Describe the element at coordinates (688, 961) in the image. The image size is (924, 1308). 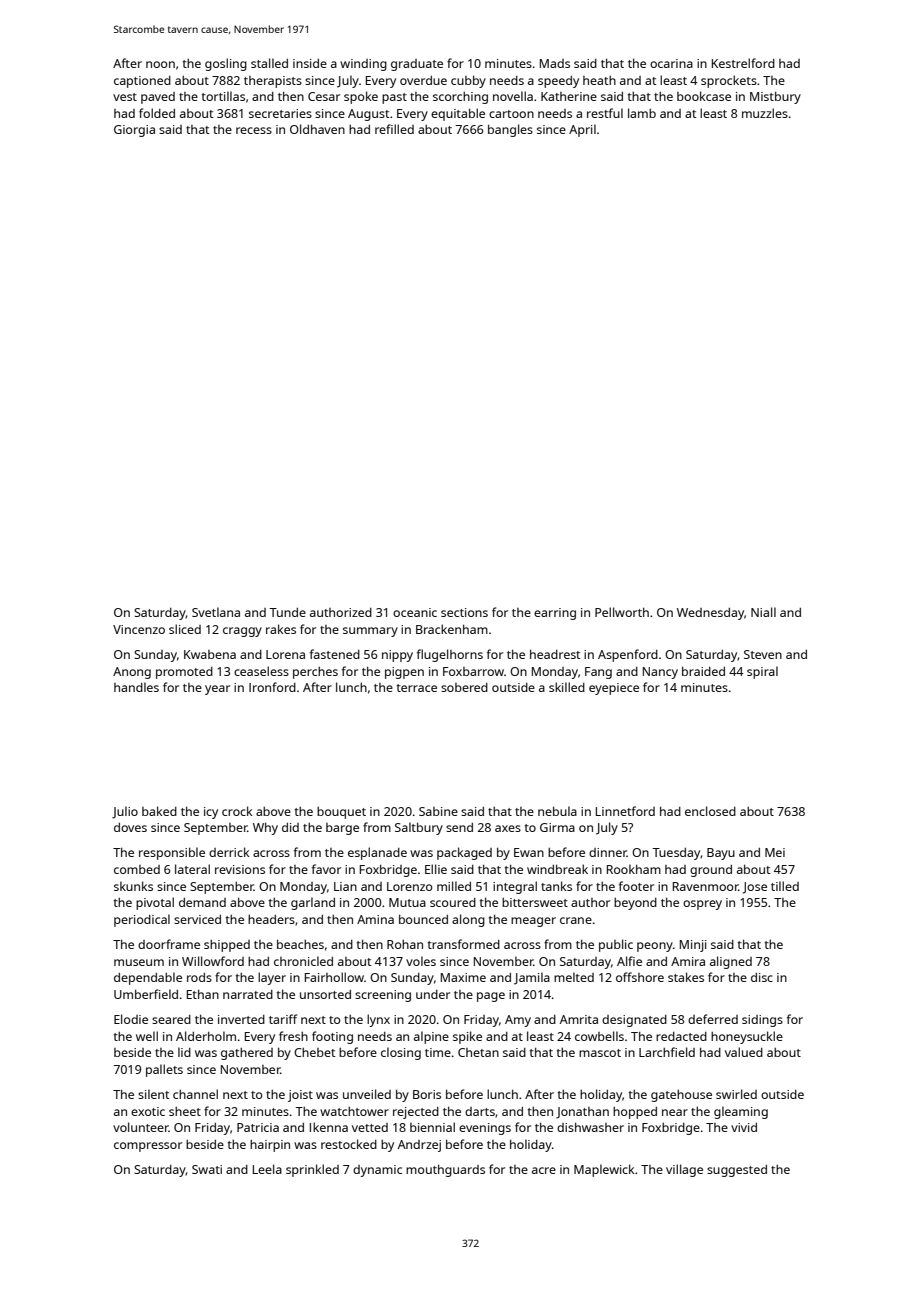
I see `Amira` at that location.
